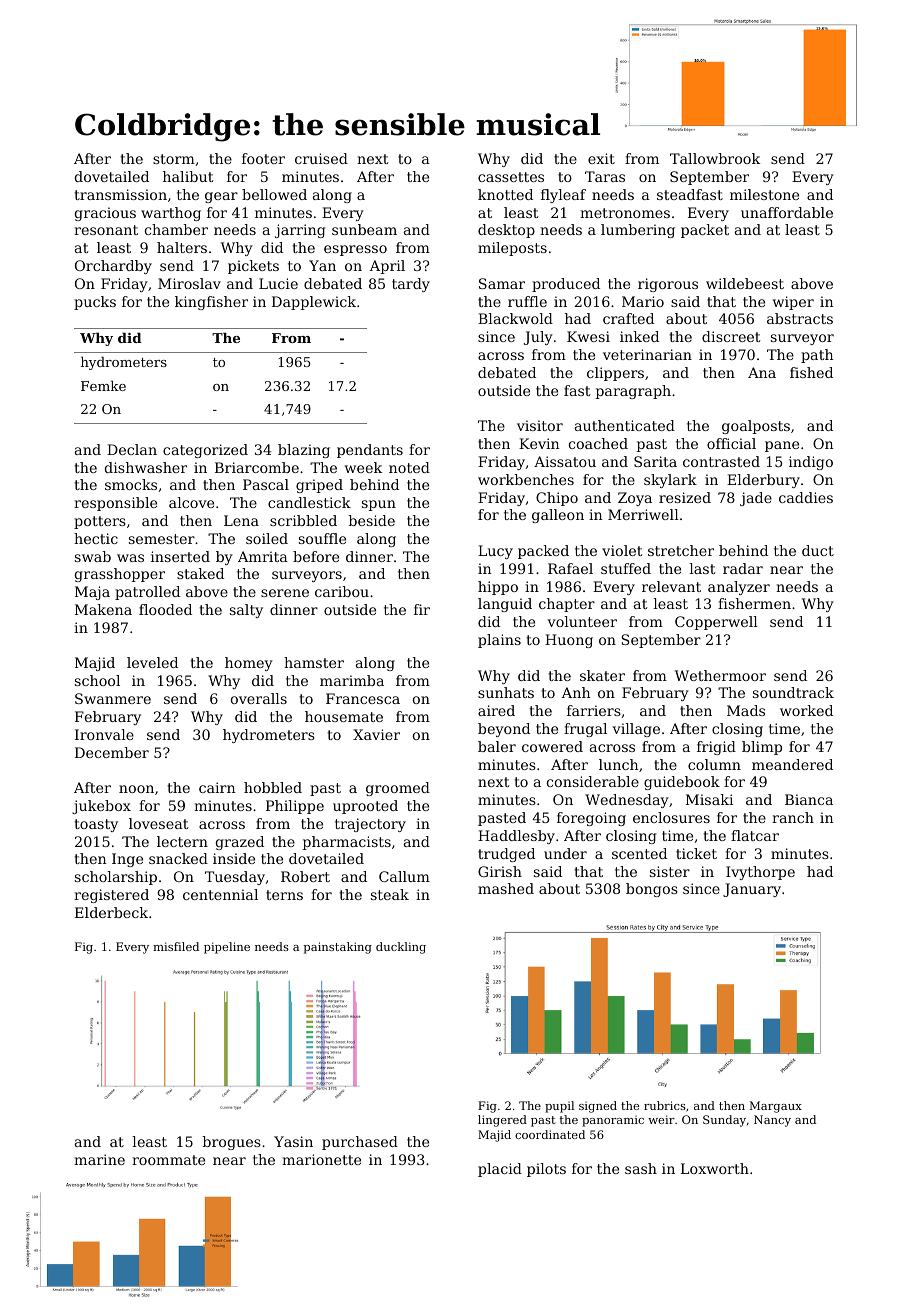 The width and height of the document is (908, 1316). What do you see at coordinates (171, 214) in the document?
I see `warthog` at bounding box center [171, 214].
